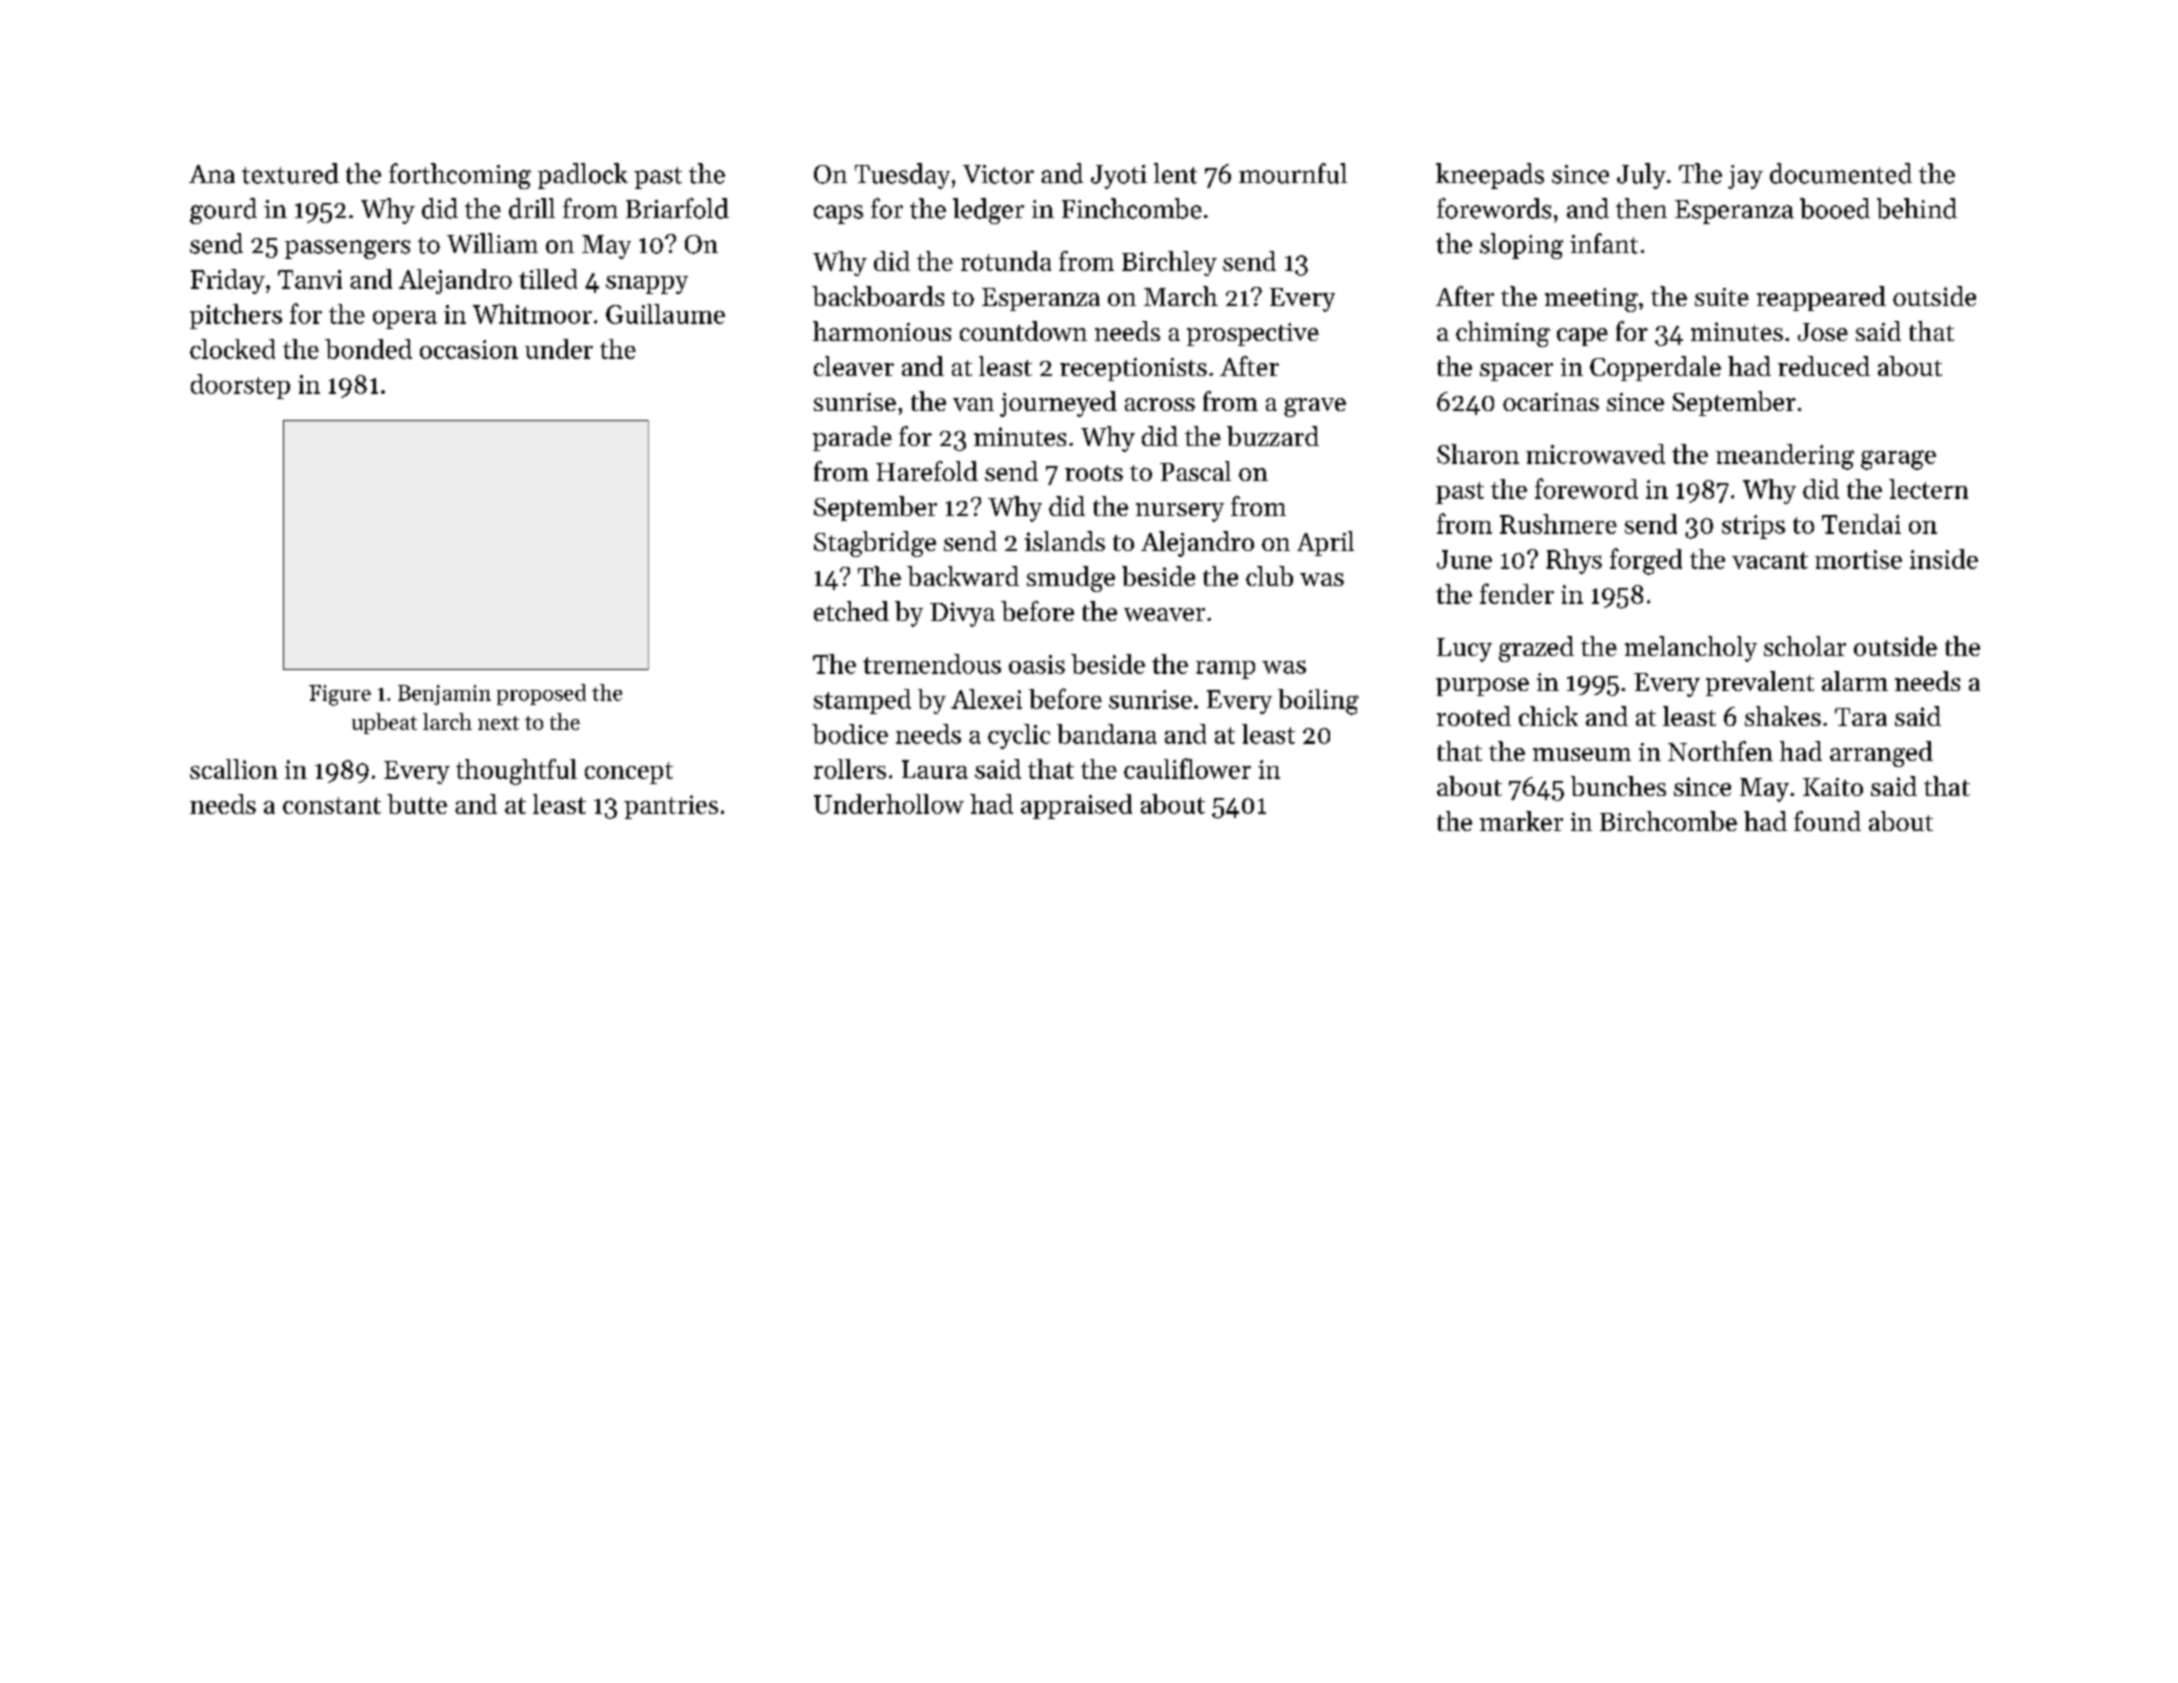  Describe the element at coordinates (1821, 298) in the page. I see `reappeared` at that location.
